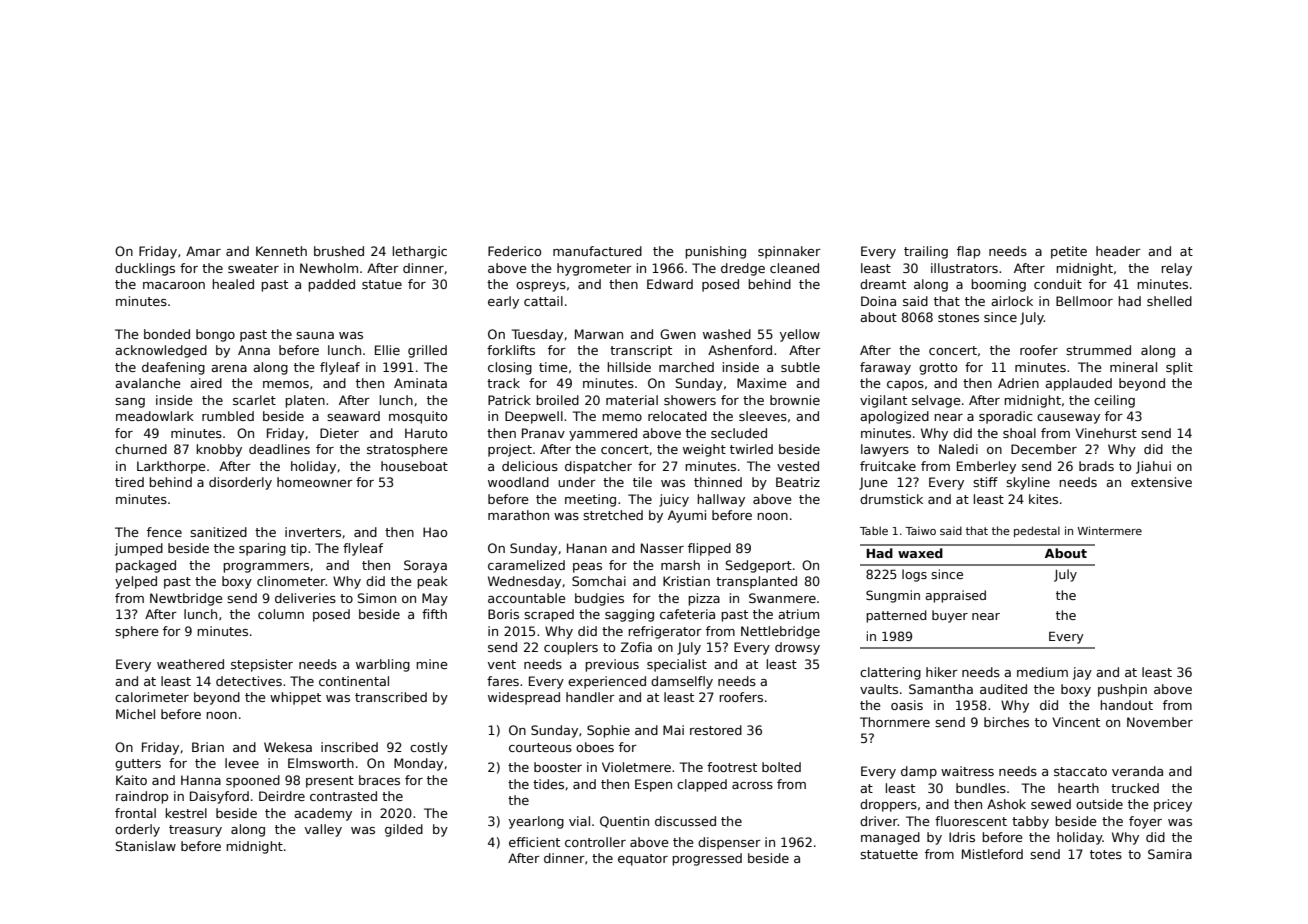 The image size is (1308, 924). What do you see at coordinates (146, 846) in the screenshot?
I see `Stanislaw` at bounding box center [146, 846].
